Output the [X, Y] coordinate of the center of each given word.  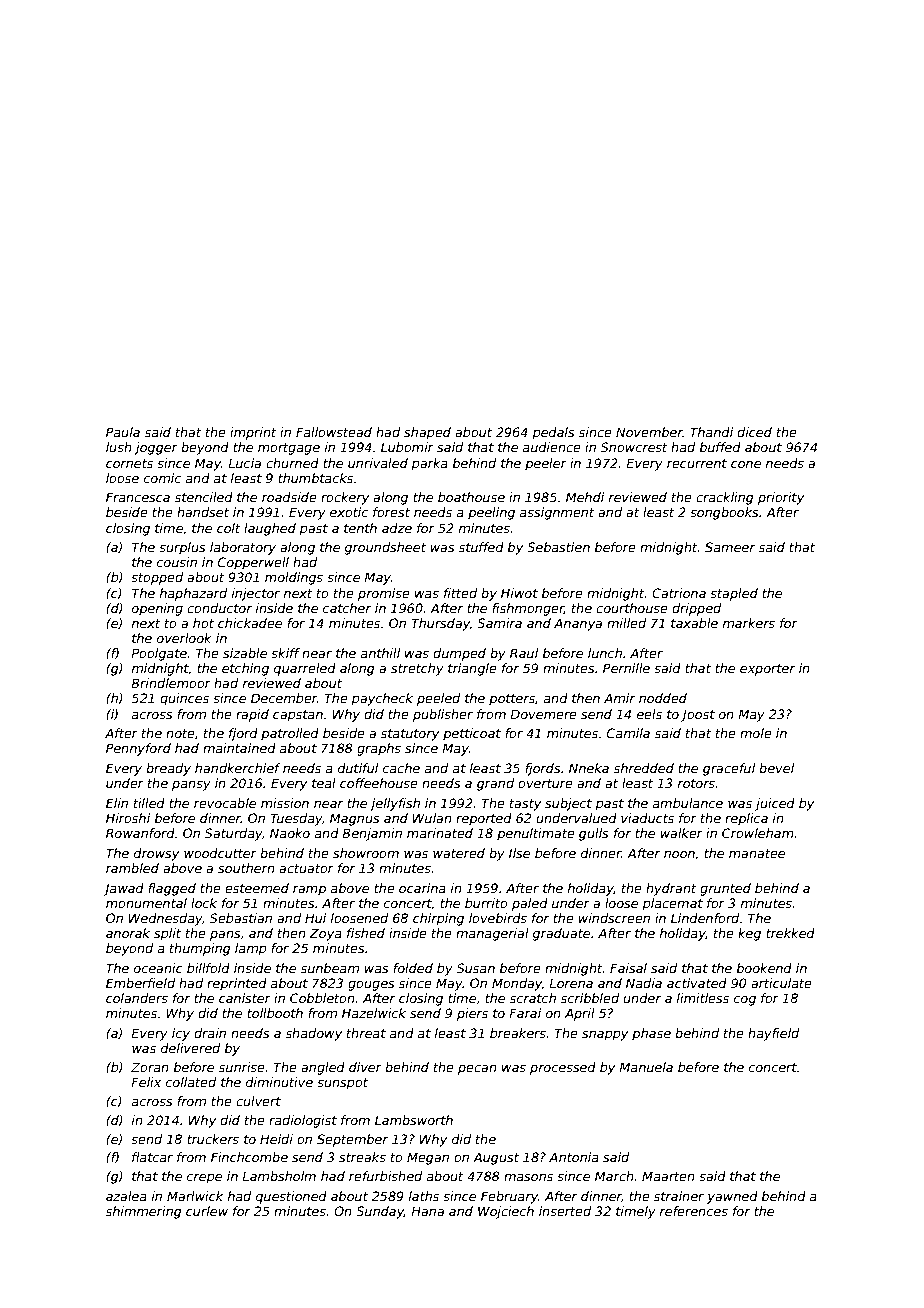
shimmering [144, 1212]
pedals [554, 433]
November [649, 432]
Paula [123, 432]
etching [245, 669]
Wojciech [506, 1212]
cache [401, 768]
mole [756, 733]
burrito [486, 903]
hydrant [671, 889]
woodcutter [220, 853]
